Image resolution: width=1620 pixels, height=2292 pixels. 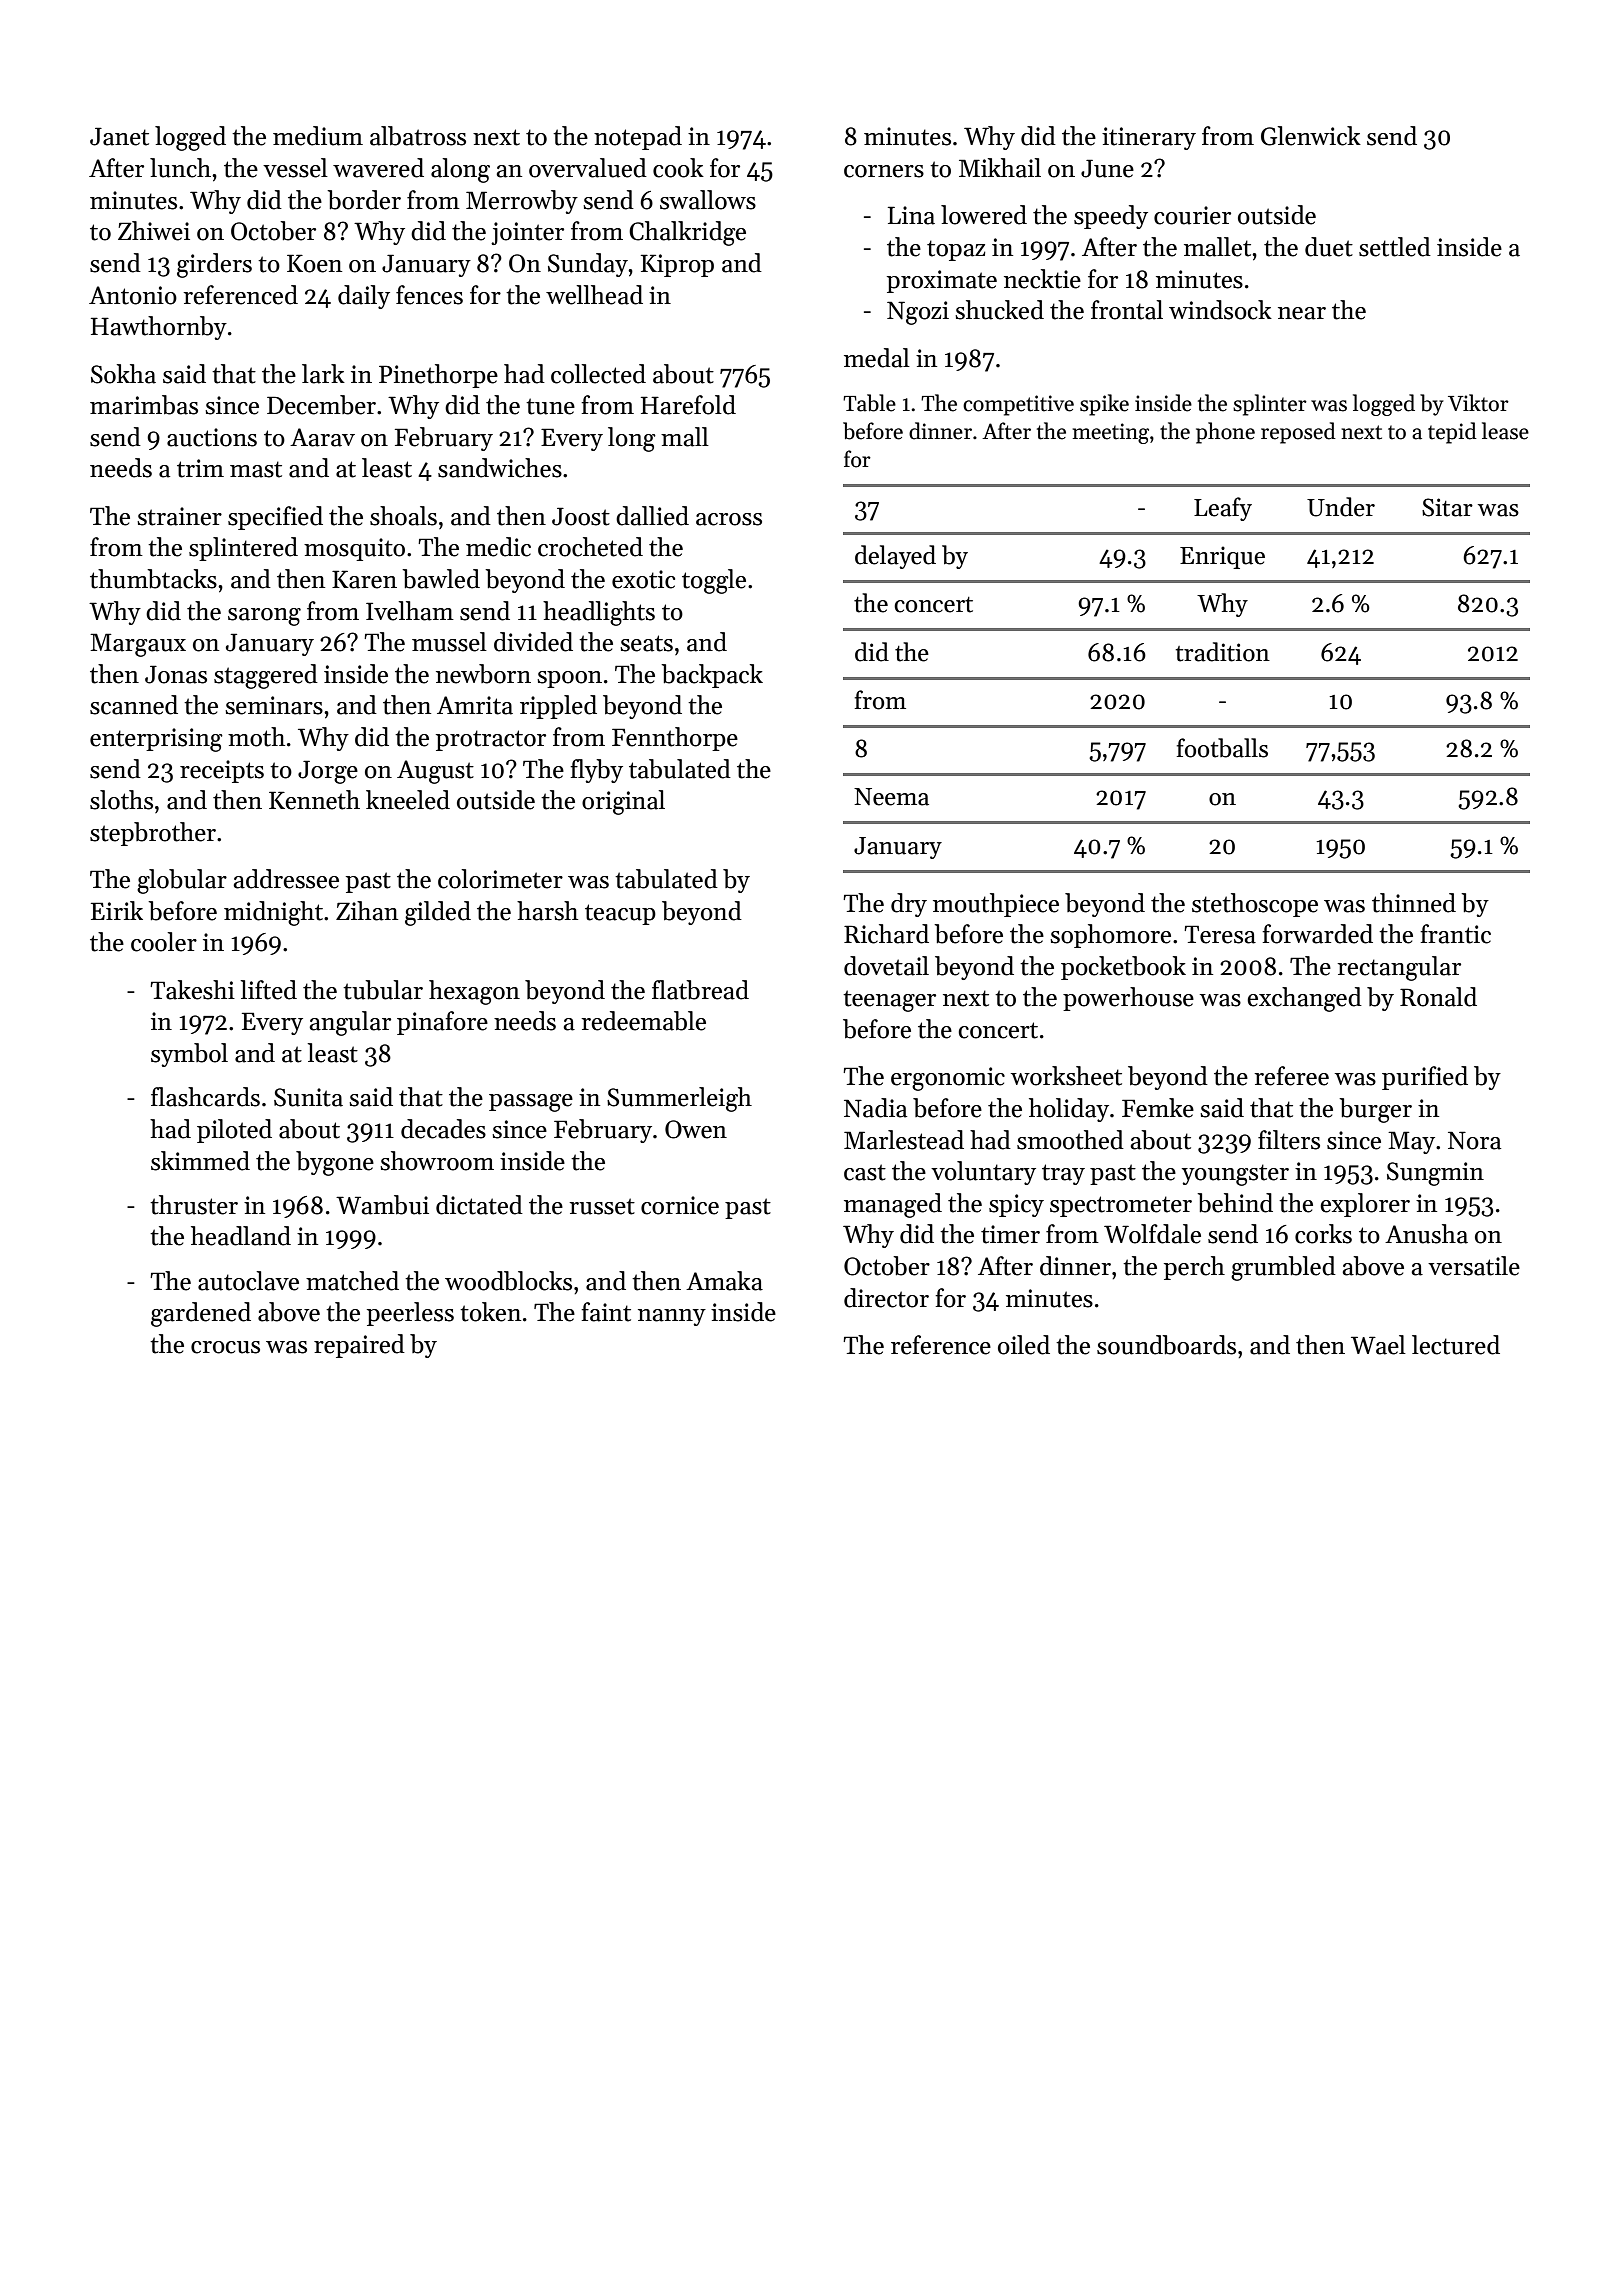 What do you see at coordinates (620, 914) in the screenshot?
I see `teacup` at bounding box center [620, 914].
